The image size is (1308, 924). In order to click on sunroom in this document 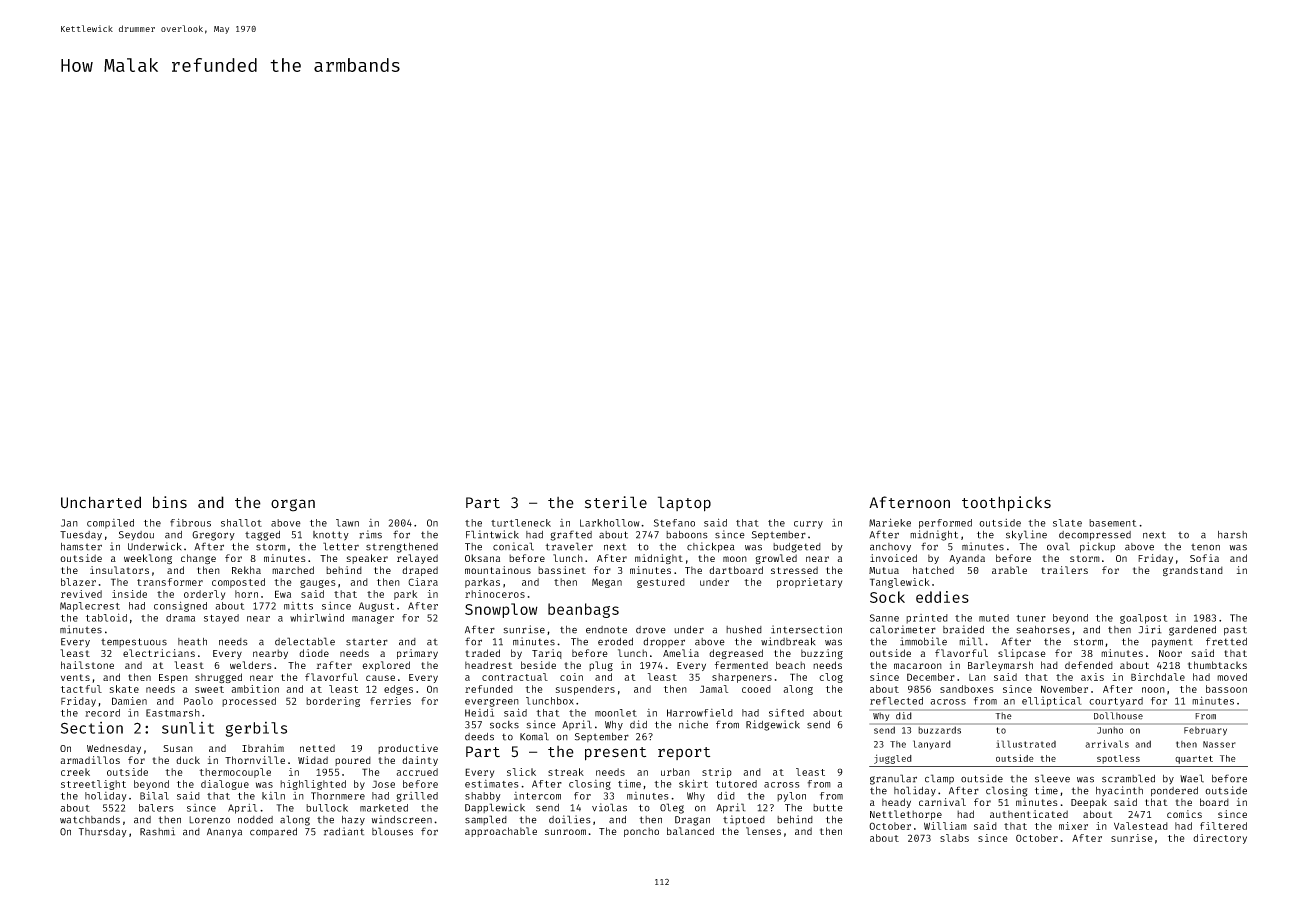, I will do `click(565, 832)`.
